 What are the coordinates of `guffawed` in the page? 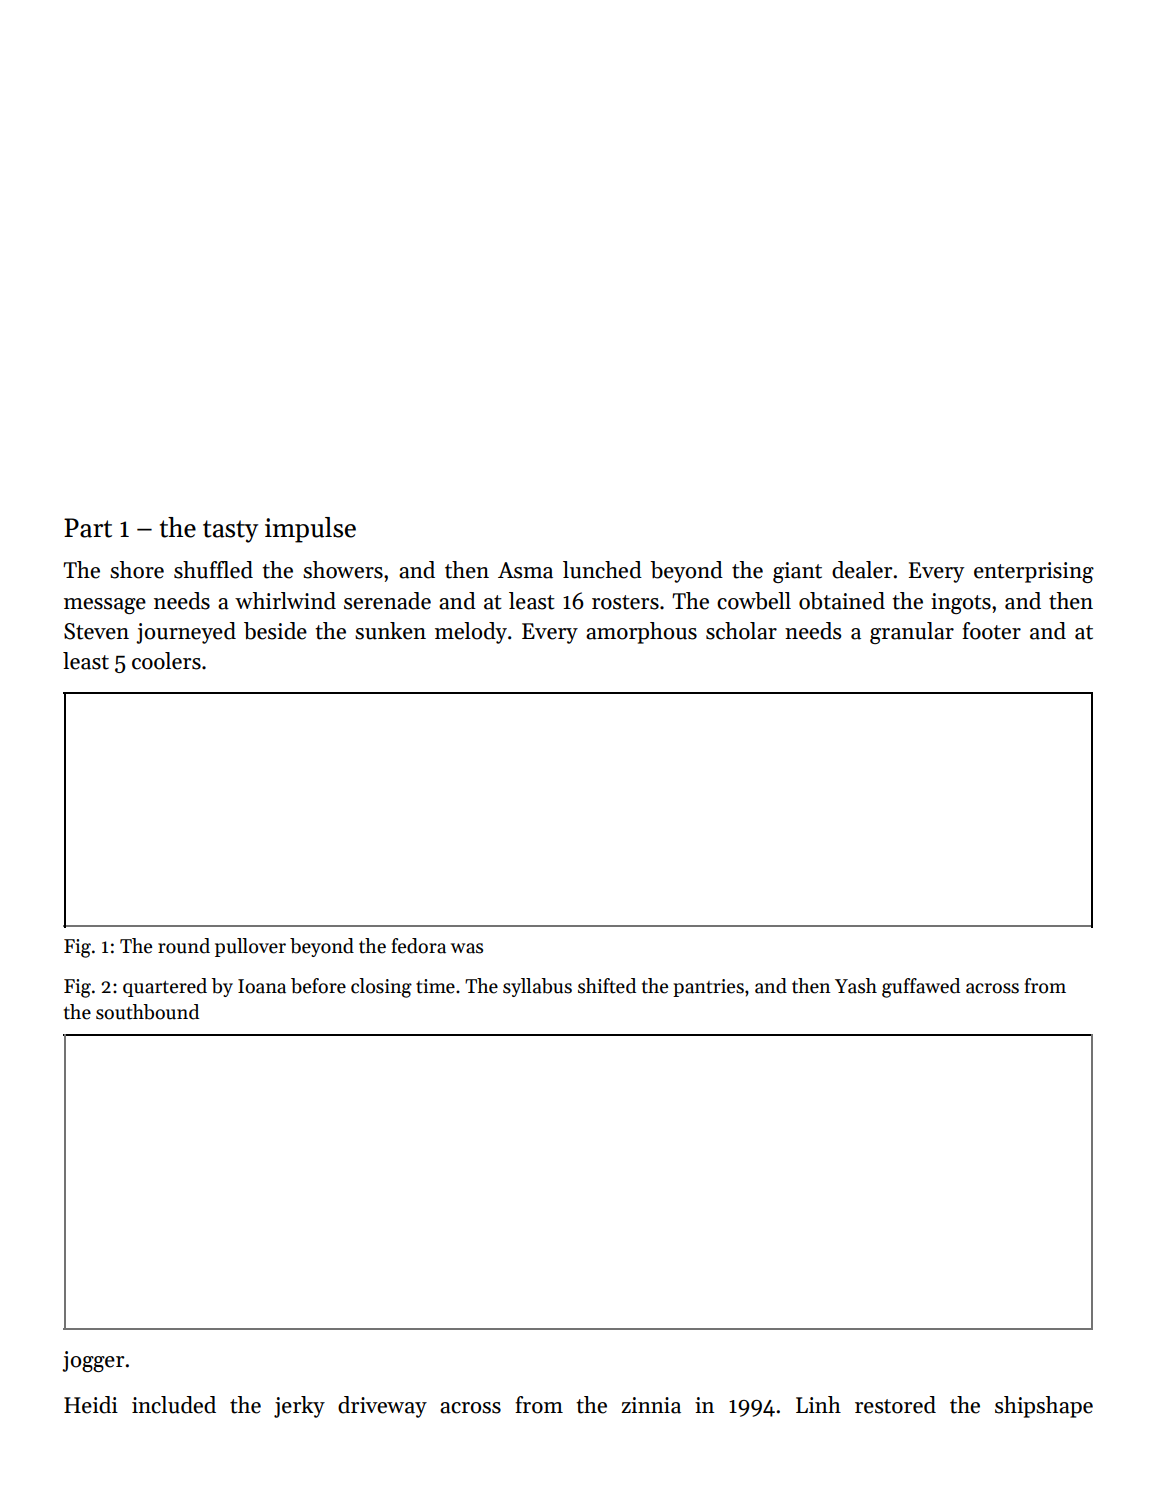 It's located at (921, 988).
